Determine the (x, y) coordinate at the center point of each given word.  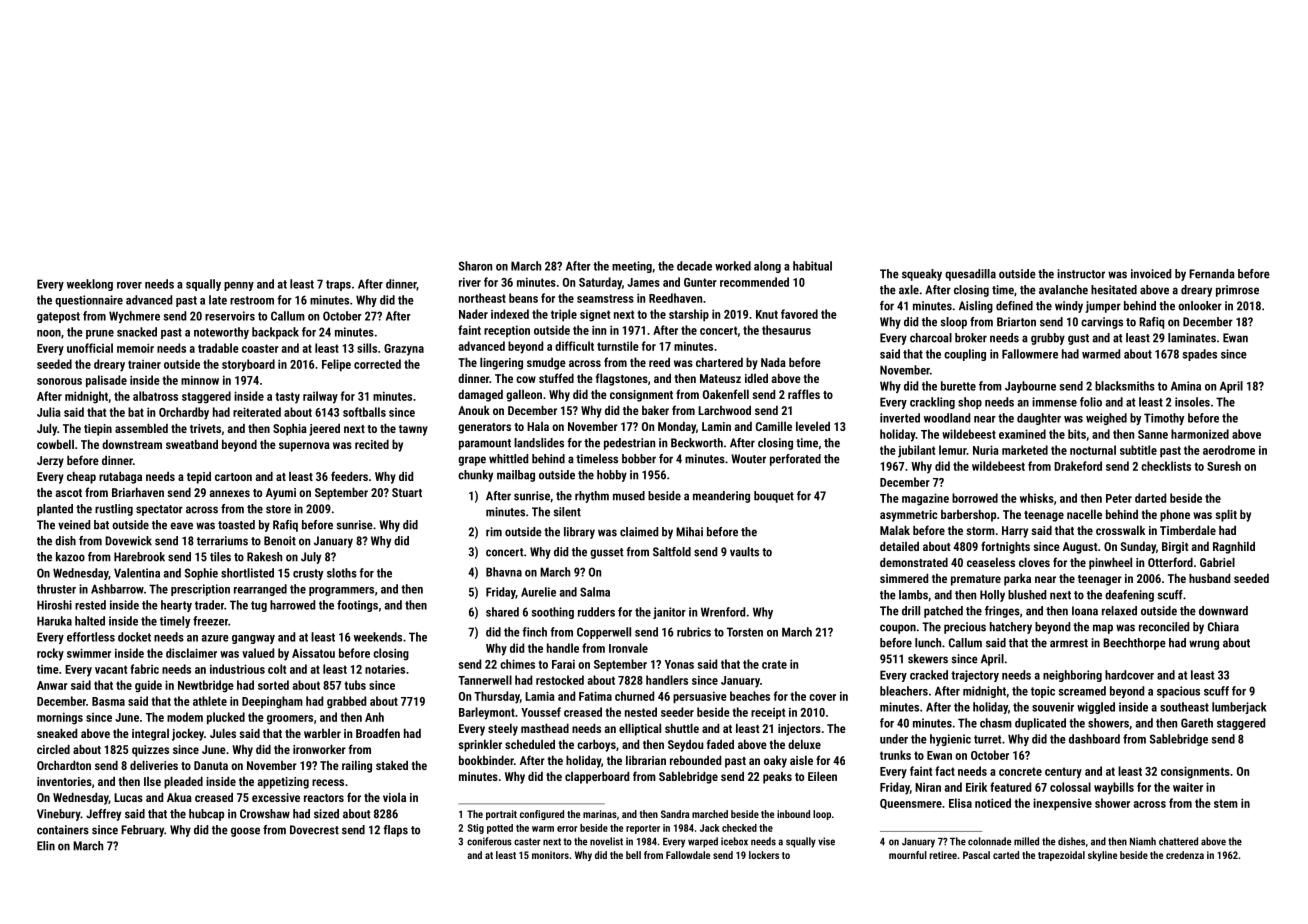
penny (239, 286)
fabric (144, 669)
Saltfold (672, 552)
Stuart (407, 492)
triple (564, 315)
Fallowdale (688, 855)
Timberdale (1188, 530)
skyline (1102, 856)
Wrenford (723, 612)
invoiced (1151, 274)
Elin (46, 846)
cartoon (233, 477)
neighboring (1072, 676)
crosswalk (1120, 530)
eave (181, 526)
